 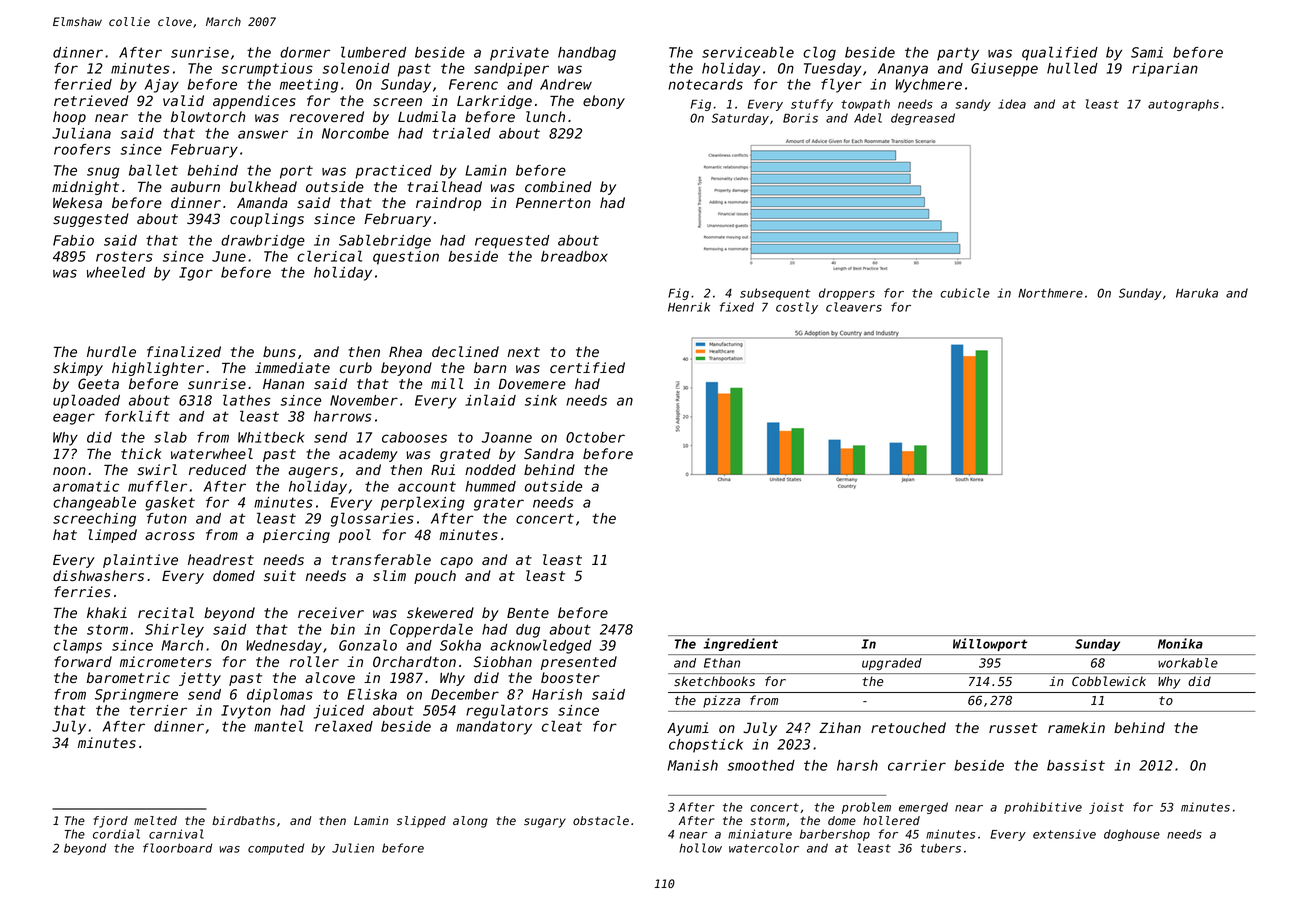 I want to click on scrumptious, so click(x=267, y=70).
